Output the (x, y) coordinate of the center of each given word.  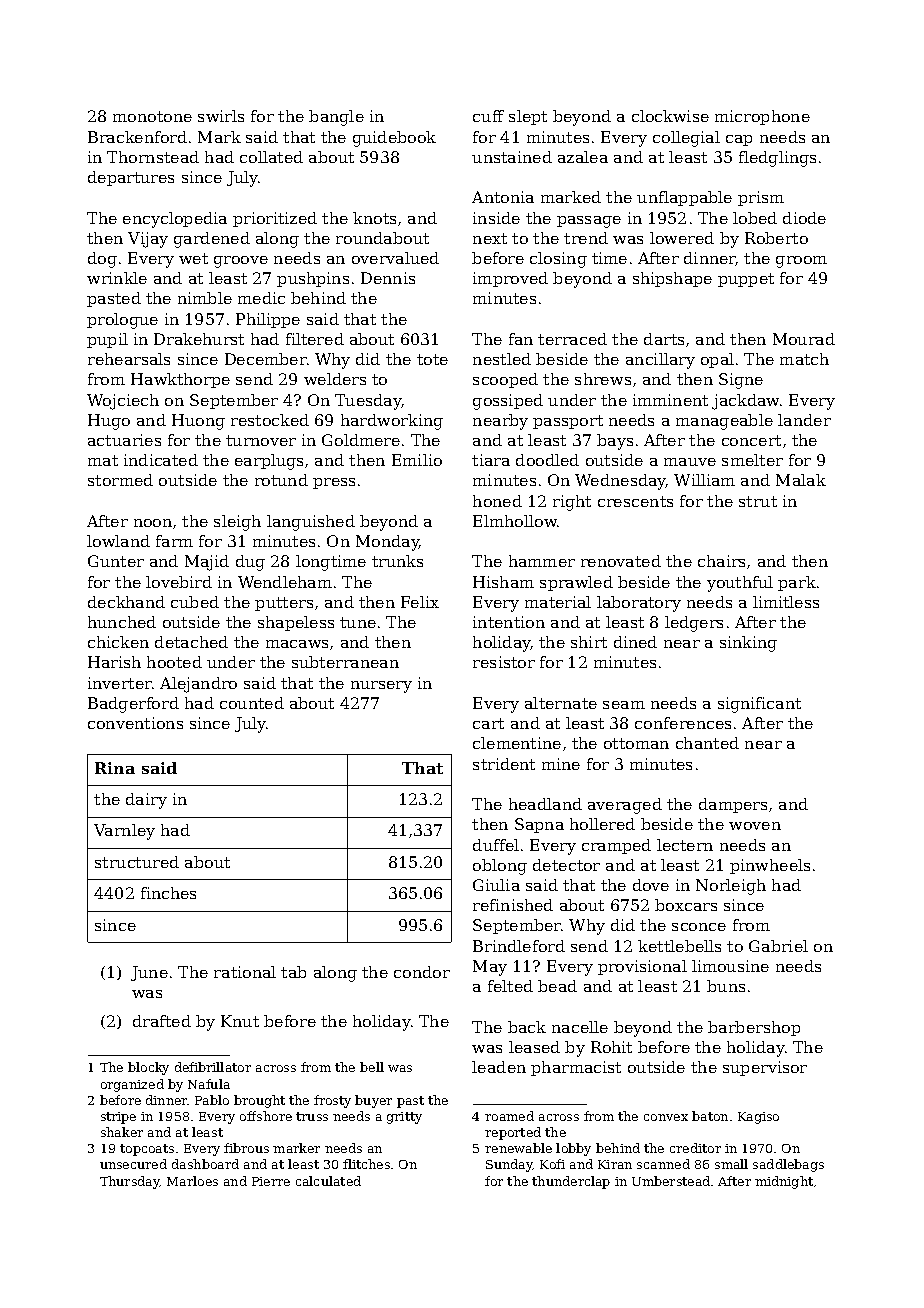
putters (284, 604)
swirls (221, 116)
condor (422, 972)
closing (558, 260)
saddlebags (788, 1165)
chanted (707, 743)
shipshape (672, 279)
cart (488, 723)
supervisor (765, 1068)
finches (168, 893)
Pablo (212, 1100)
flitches (366, 1164)
